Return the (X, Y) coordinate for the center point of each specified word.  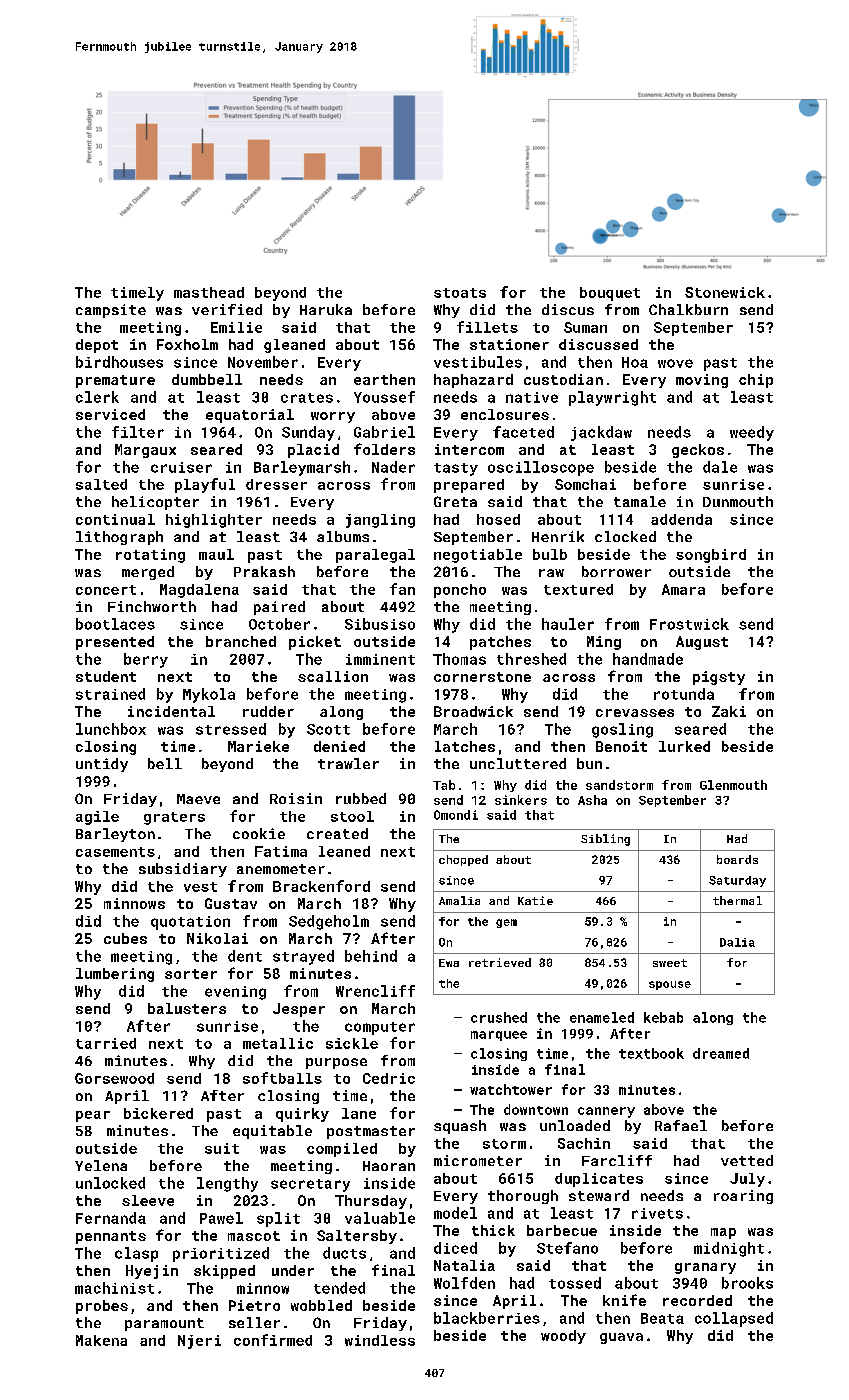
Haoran (389, 1166)
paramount (164, 1324)
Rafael (681, 1125)
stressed (231, 729)
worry (333, 417)
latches (465, 746)
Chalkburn (688, 309)
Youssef (384, 397)
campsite (111, 311)
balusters (187, 1008)
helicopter (155, 503)
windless (380, 1340)
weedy (752, 433)
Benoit (621, 746)
